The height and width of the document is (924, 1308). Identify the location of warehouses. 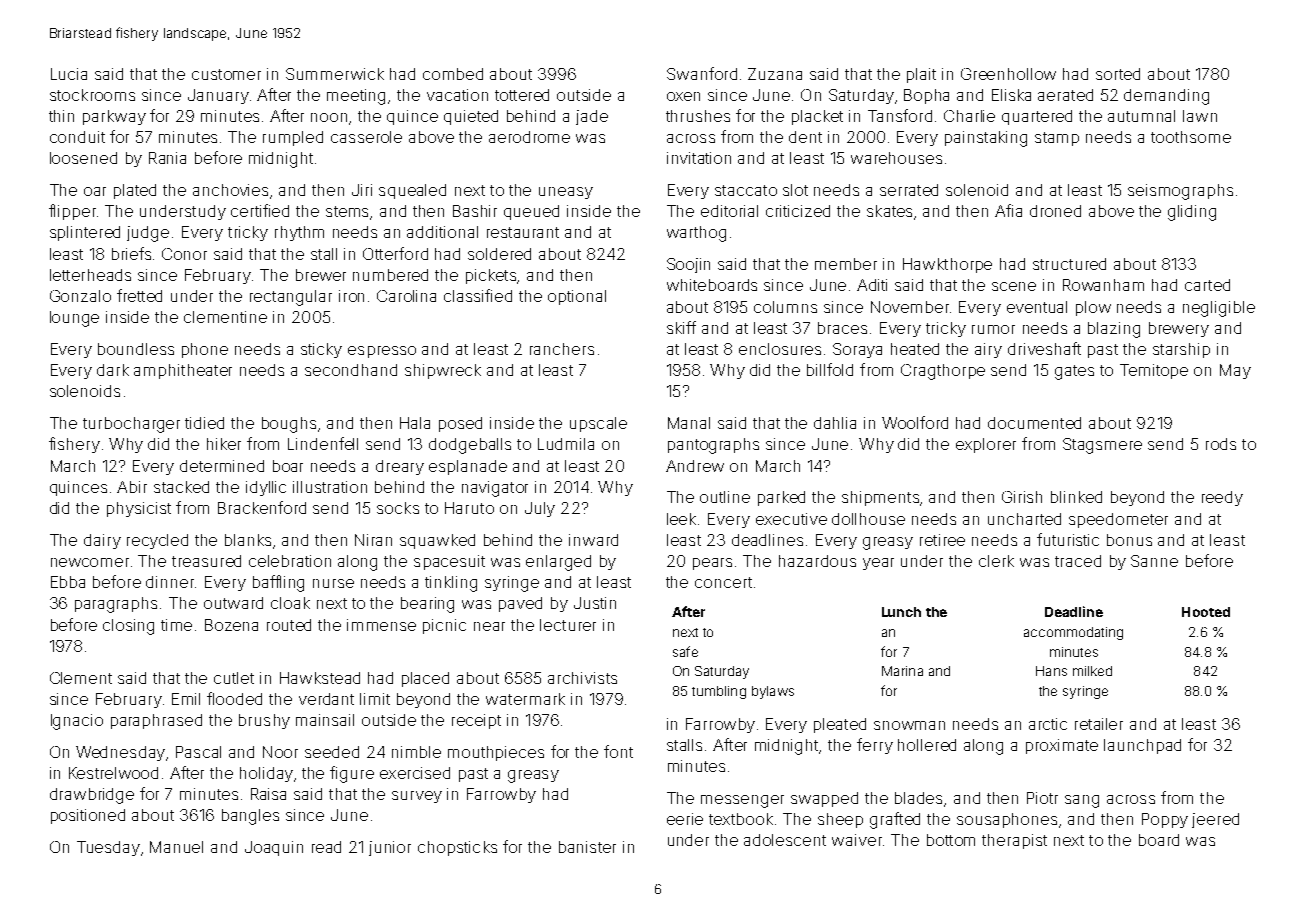
(896, 158).
